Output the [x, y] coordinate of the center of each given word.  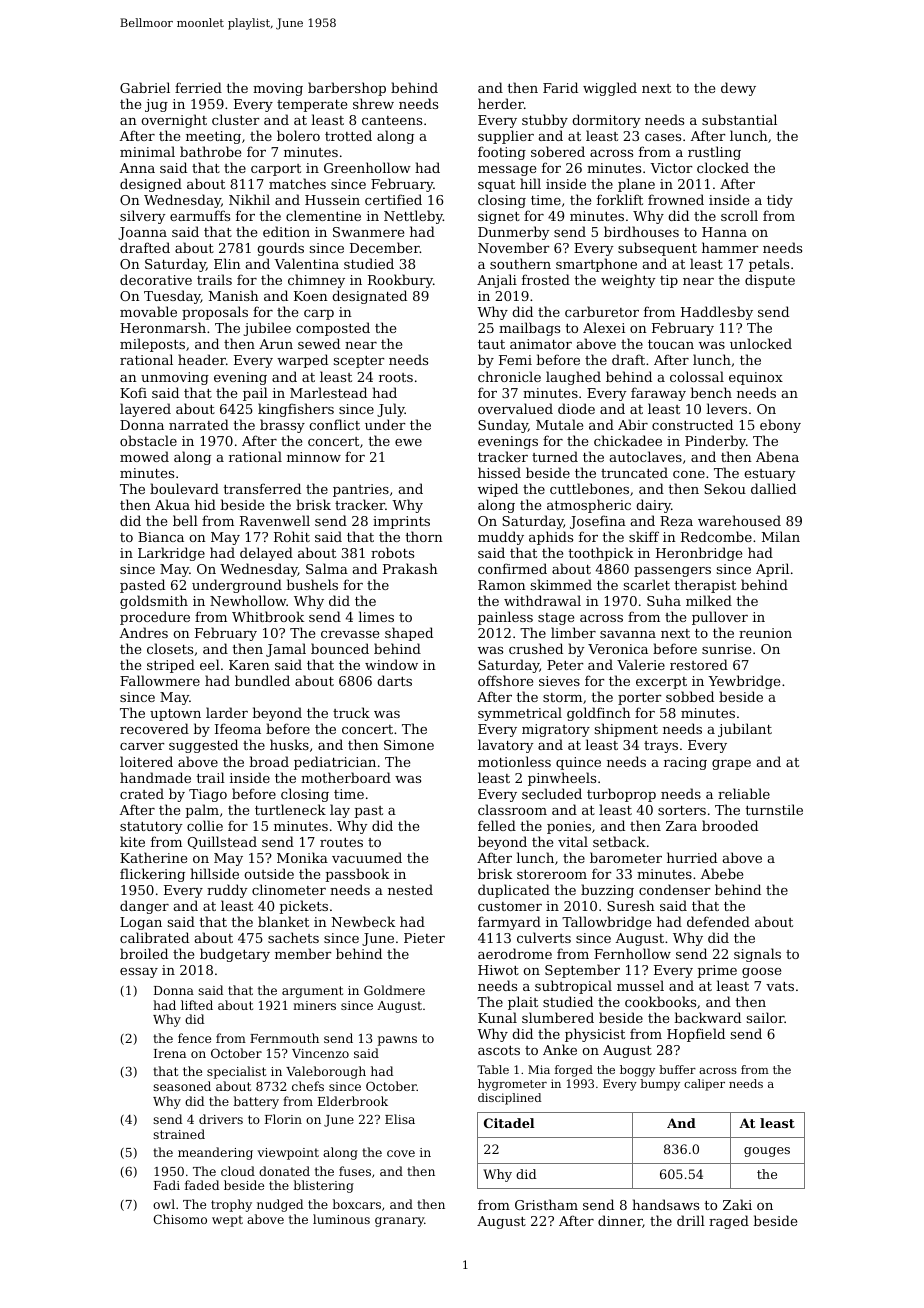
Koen [311, 296]
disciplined [509, 1099]
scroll [739, 215]
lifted [197, 1005]
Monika [302, 857]
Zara [681, 826]
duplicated [514, 891]
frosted [546, 279]
